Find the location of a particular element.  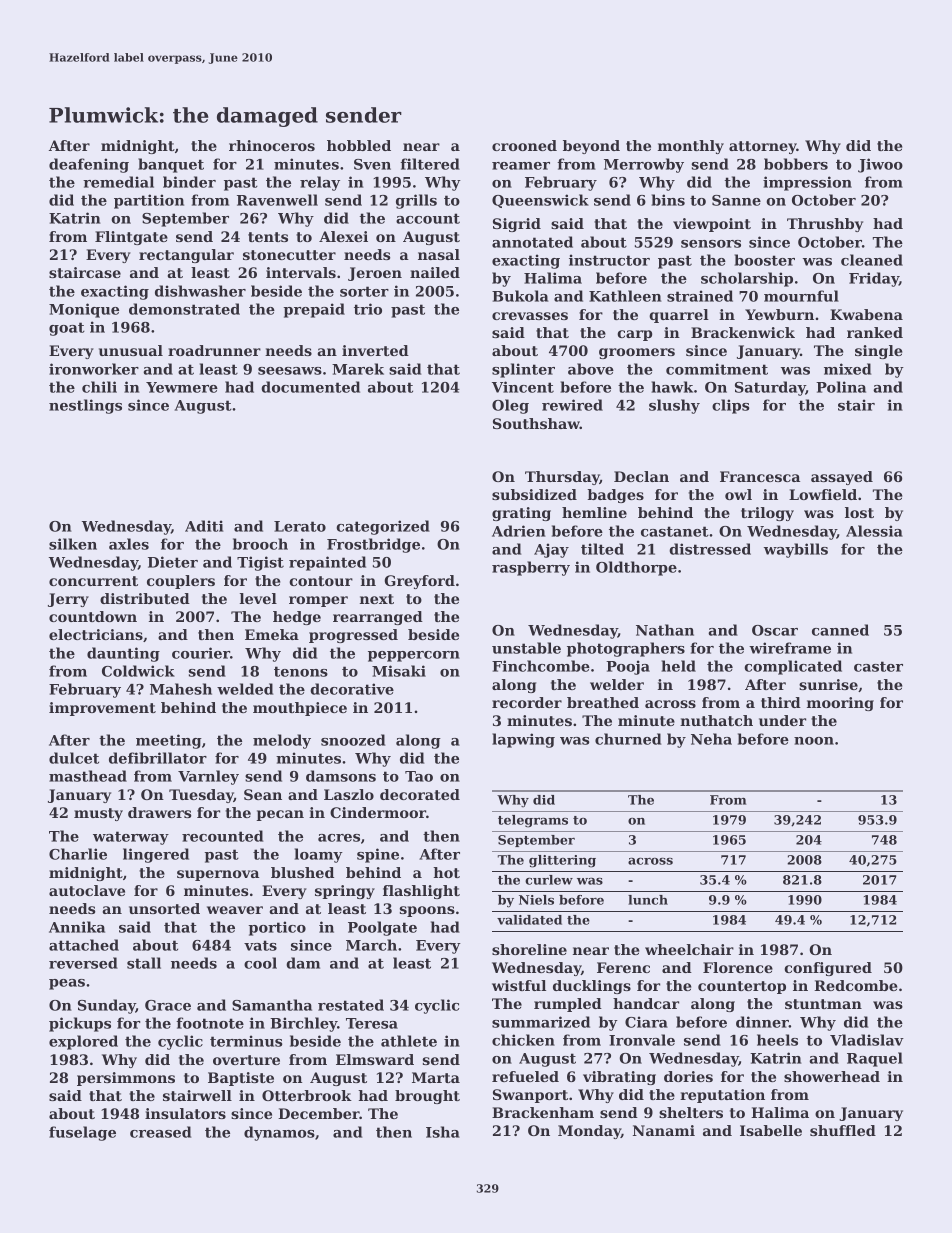

Bukola is located at coordinates (520, 296).
